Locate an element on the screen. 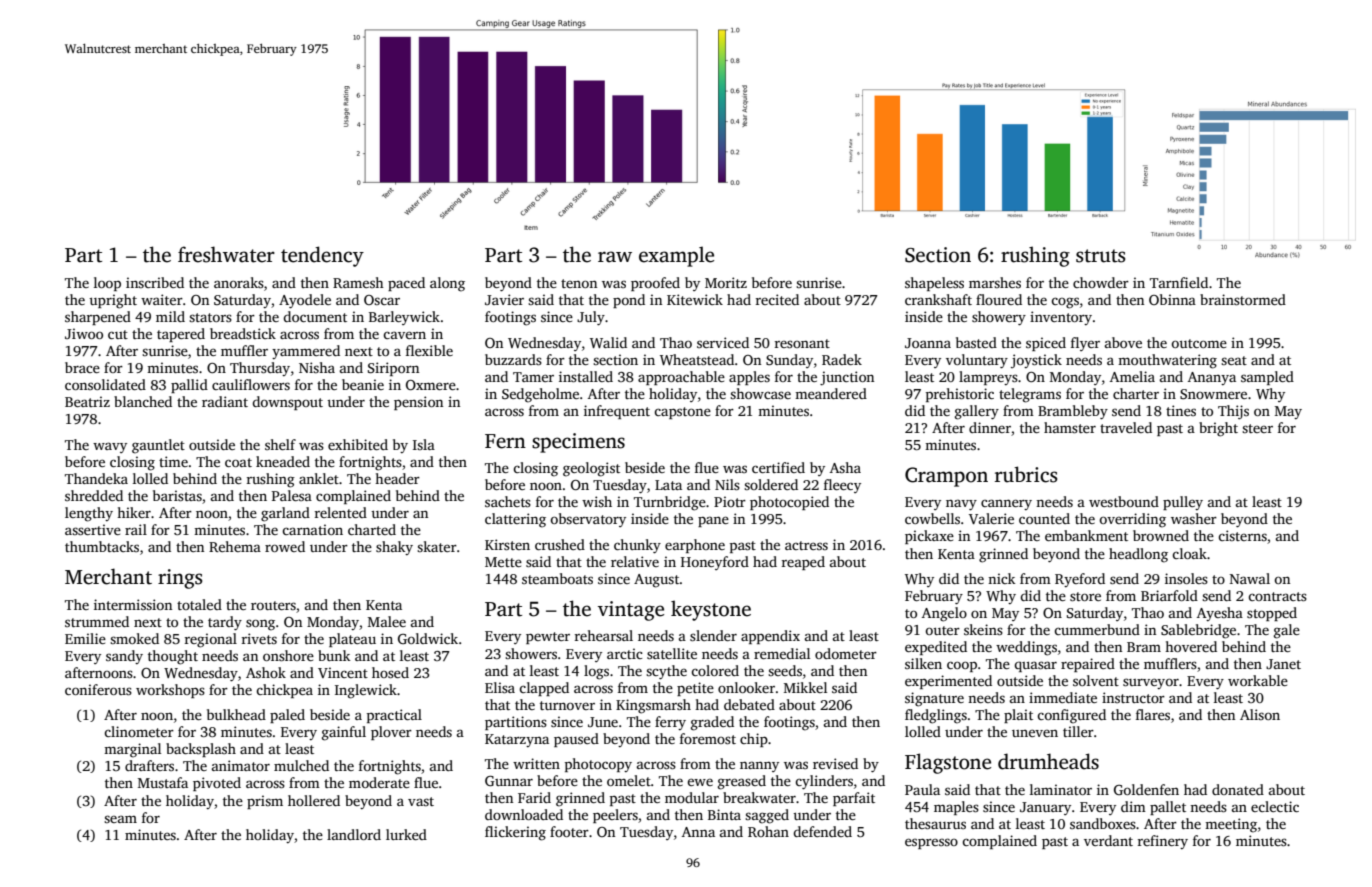 The image size is (1372, 887). shaky is located at coordinates (394, 548).
